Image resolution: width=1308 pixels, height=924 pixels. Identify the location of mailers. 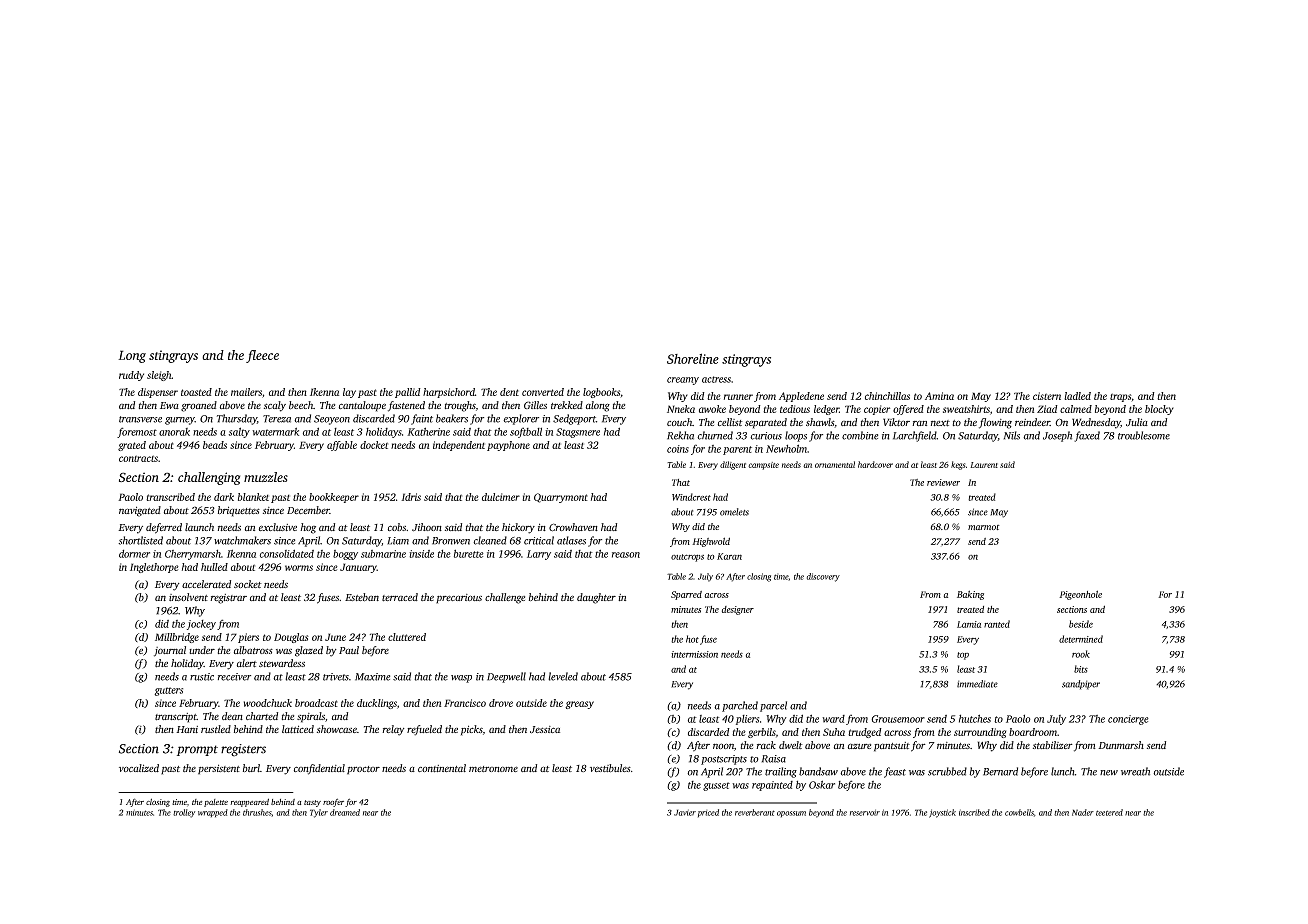
(246, 392).
